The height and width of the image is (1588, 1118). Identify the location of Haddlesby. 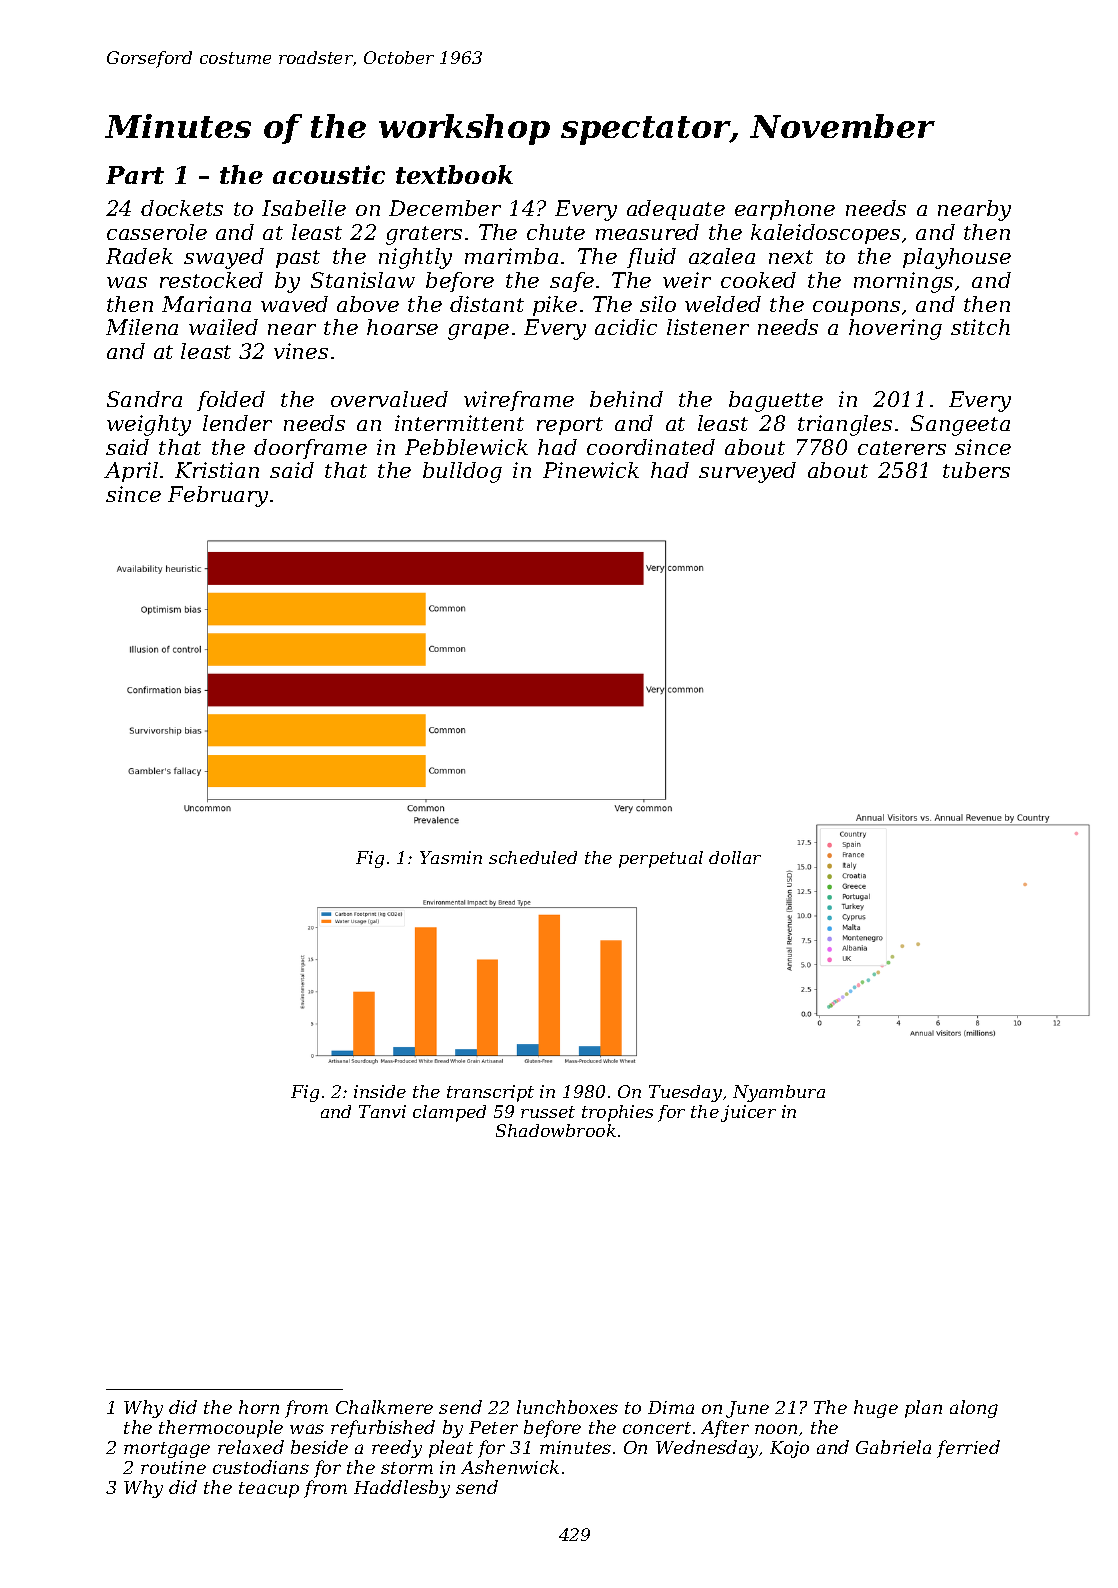
(402, 1489).
